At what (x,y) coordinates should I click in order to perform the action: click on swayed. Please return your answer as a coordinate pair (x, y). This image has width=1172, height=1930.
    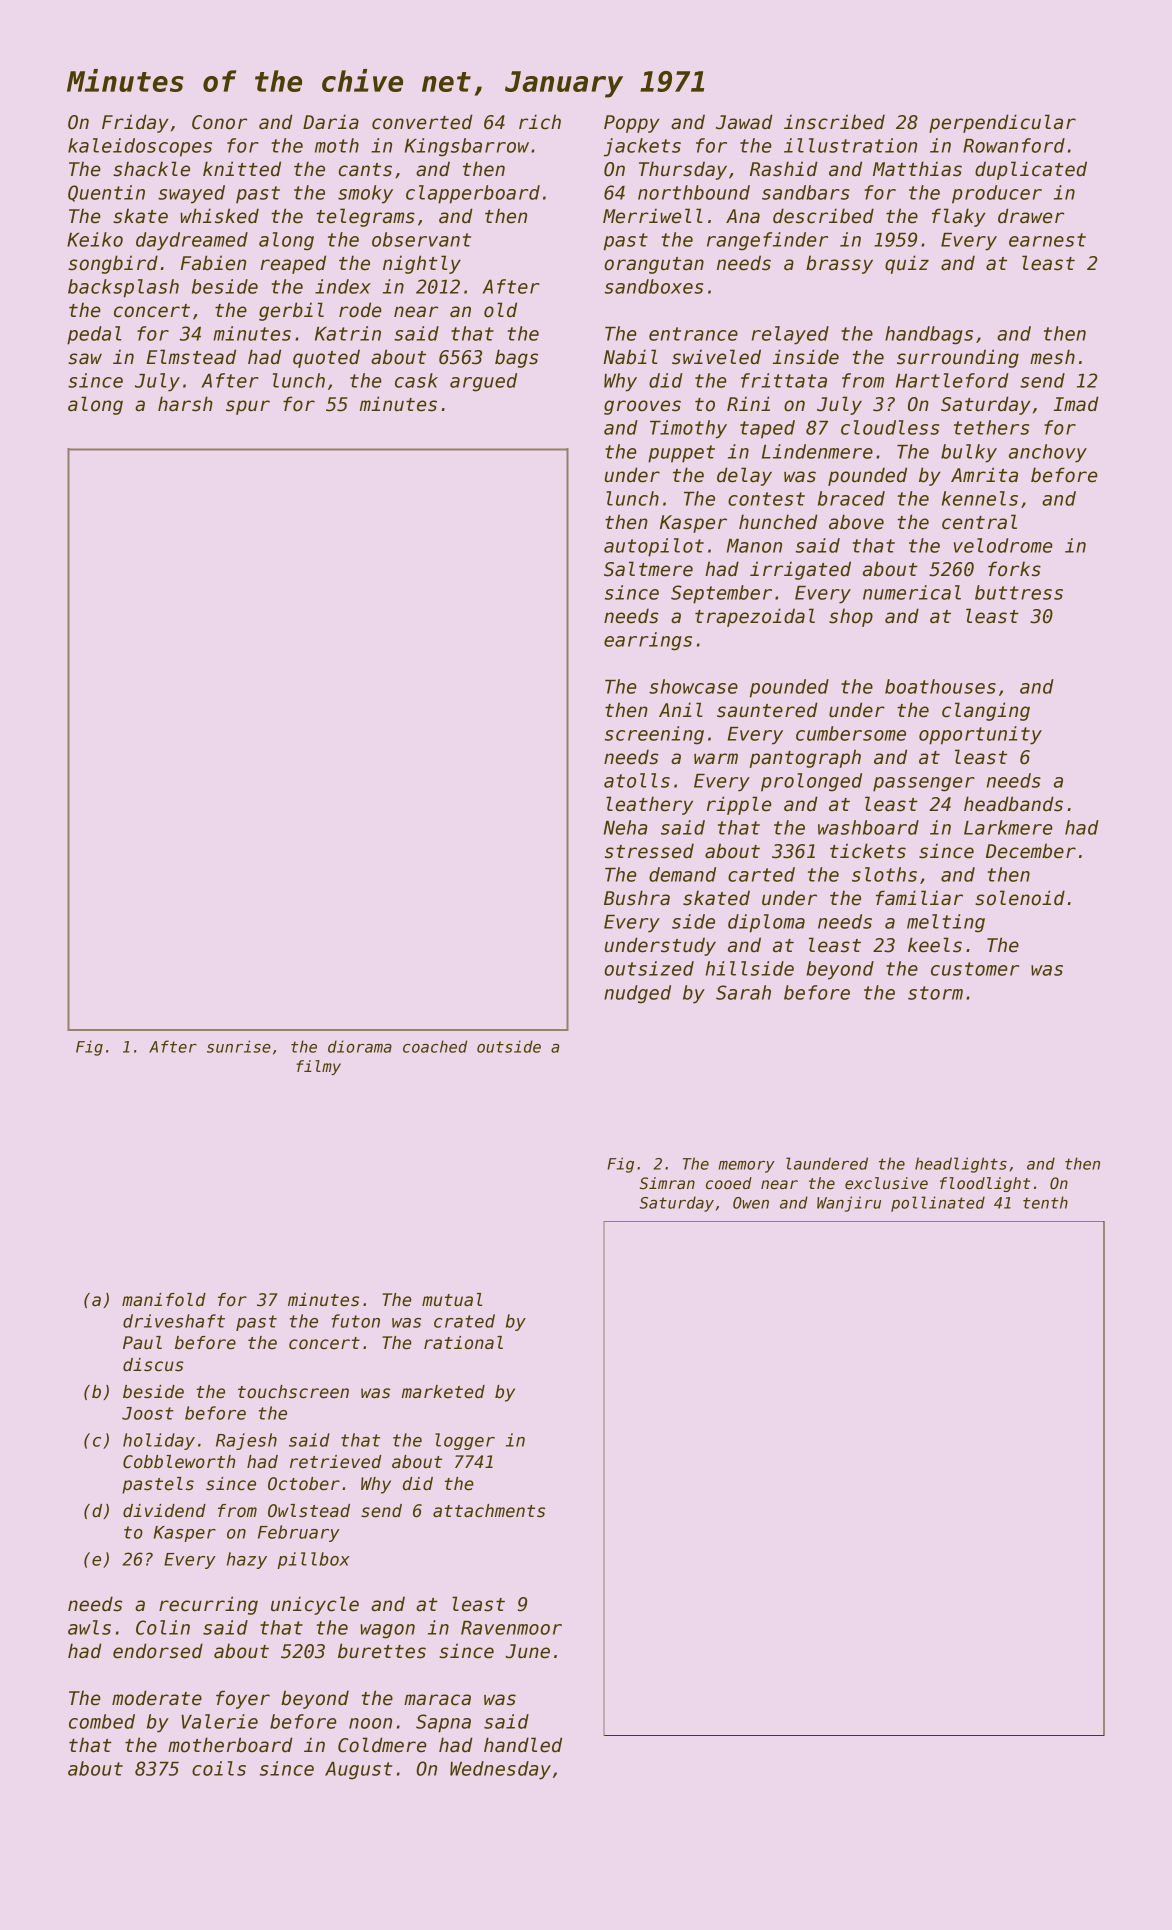
    Looking at the image, I should click on (191, 194).
